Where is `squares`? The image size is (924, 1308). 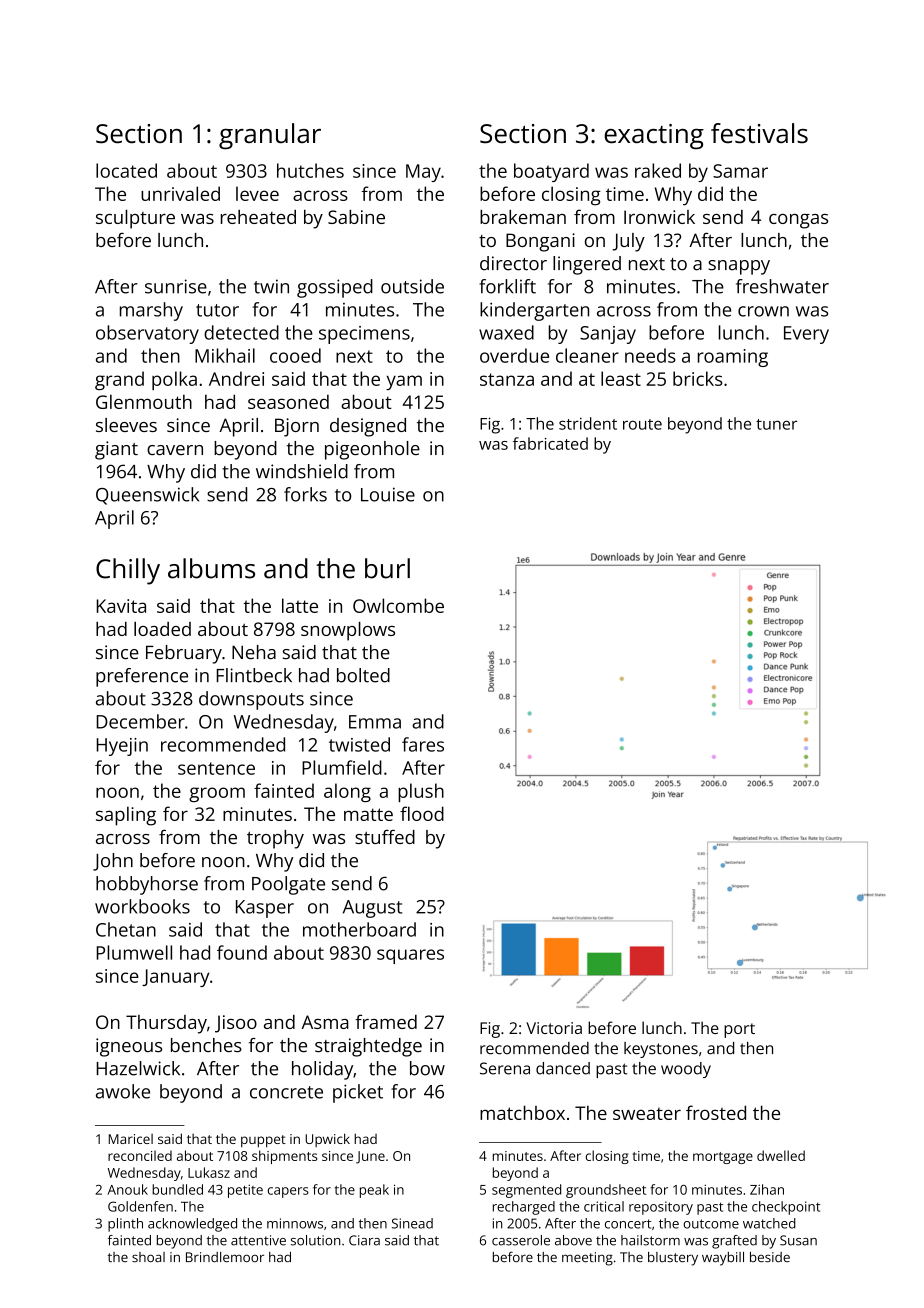 squares is located at coordinates (410, 956).
